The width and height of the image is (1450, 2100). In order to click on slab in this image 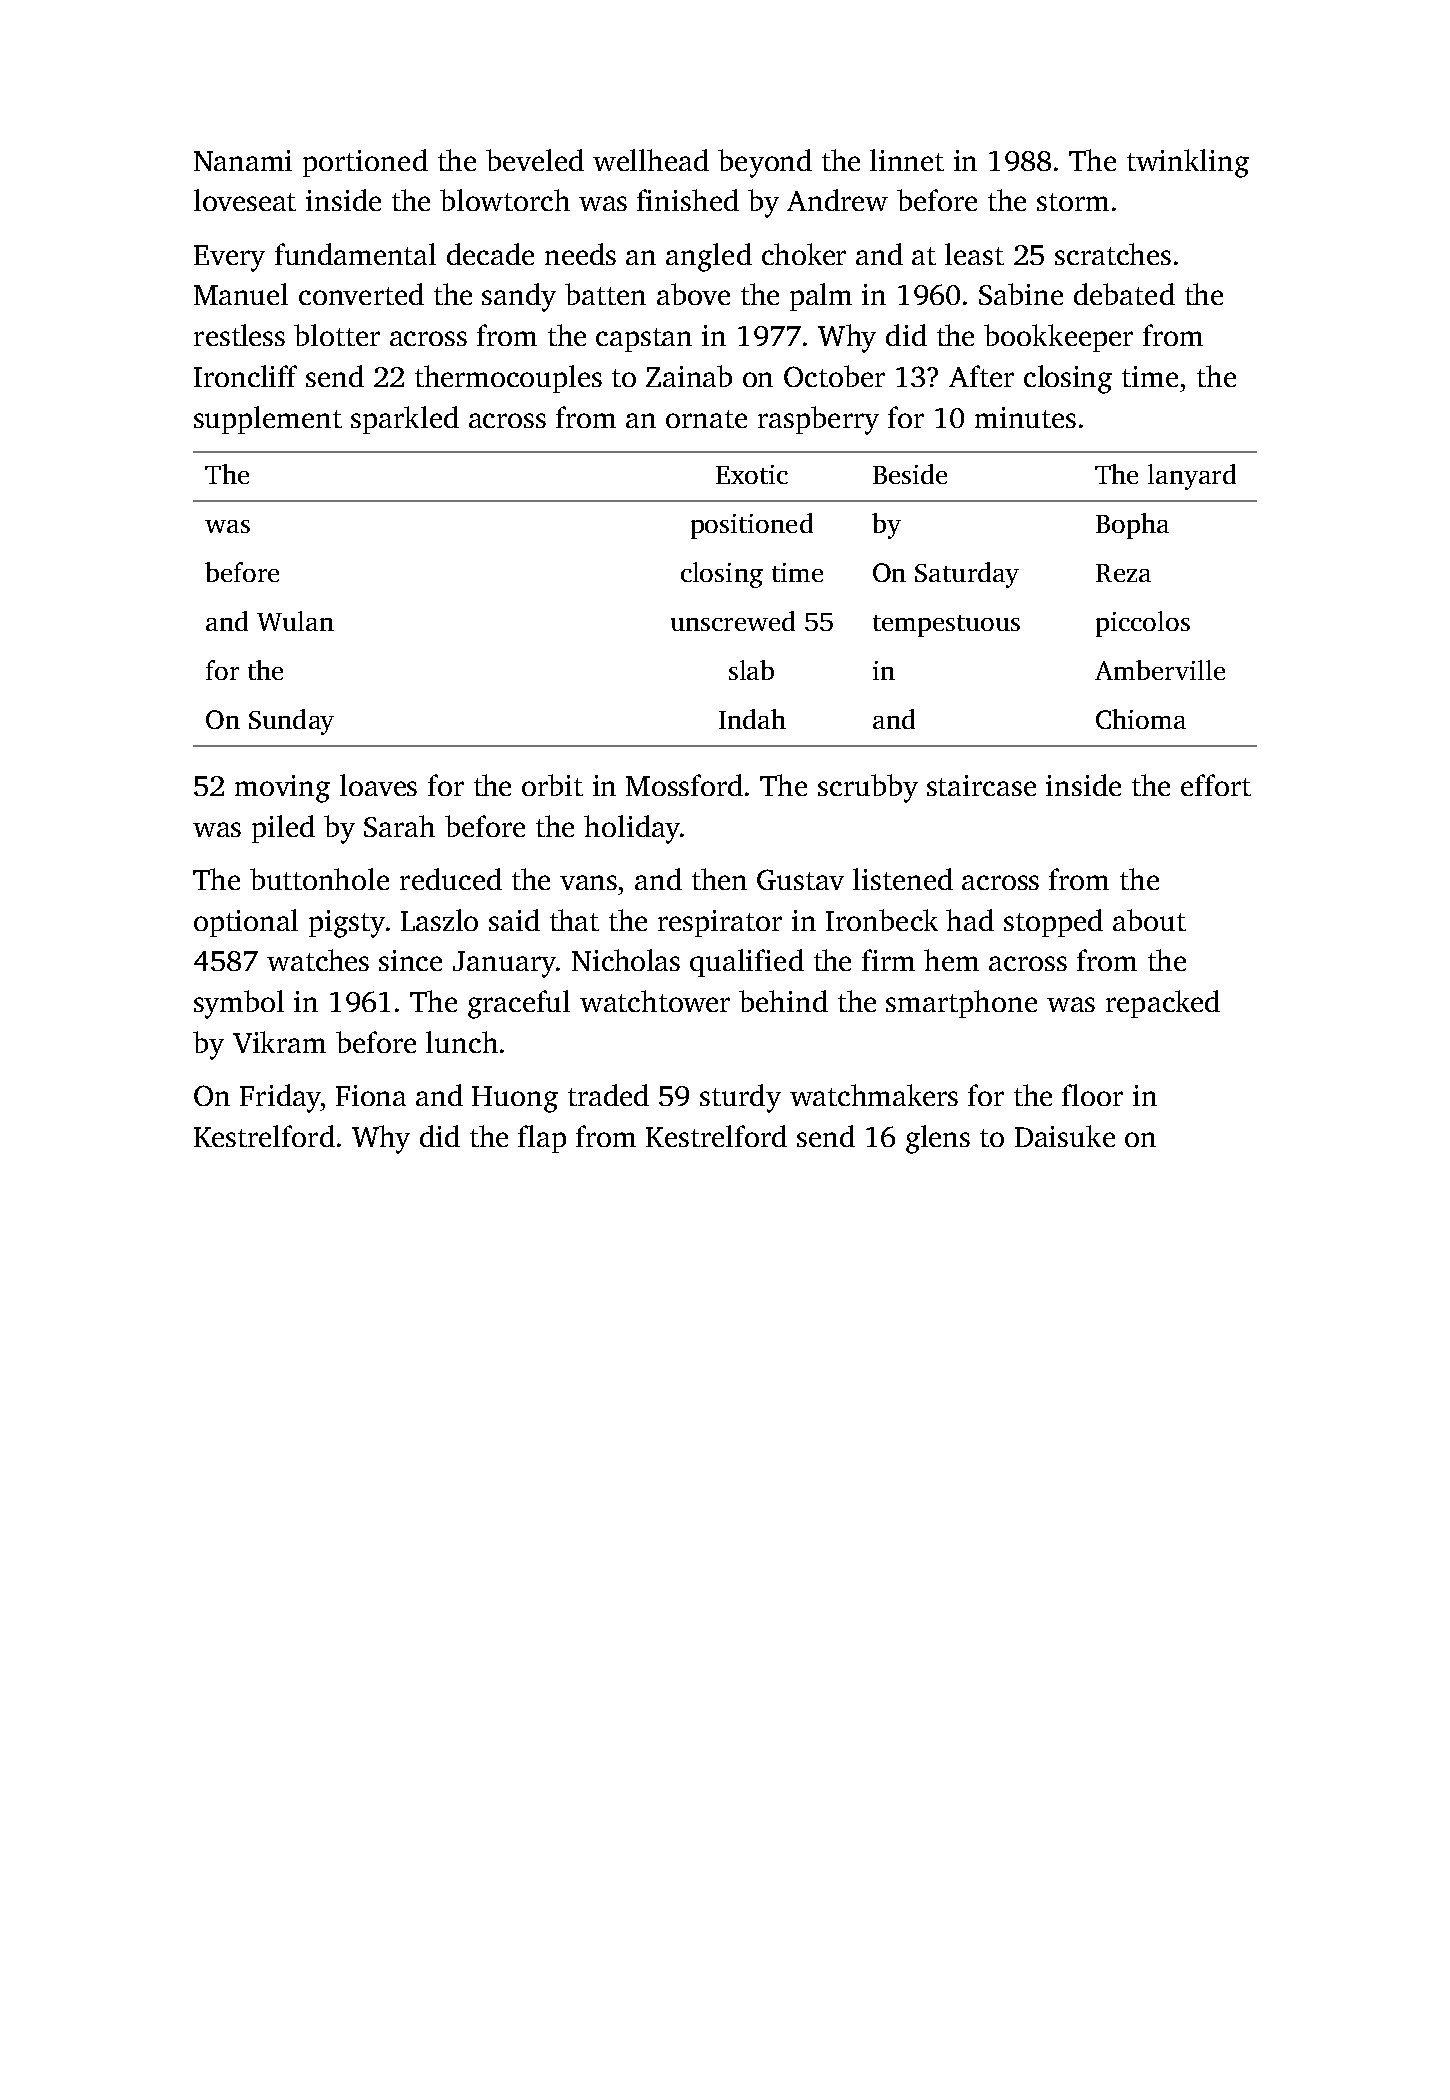, I will do `click(751, 670)`.
